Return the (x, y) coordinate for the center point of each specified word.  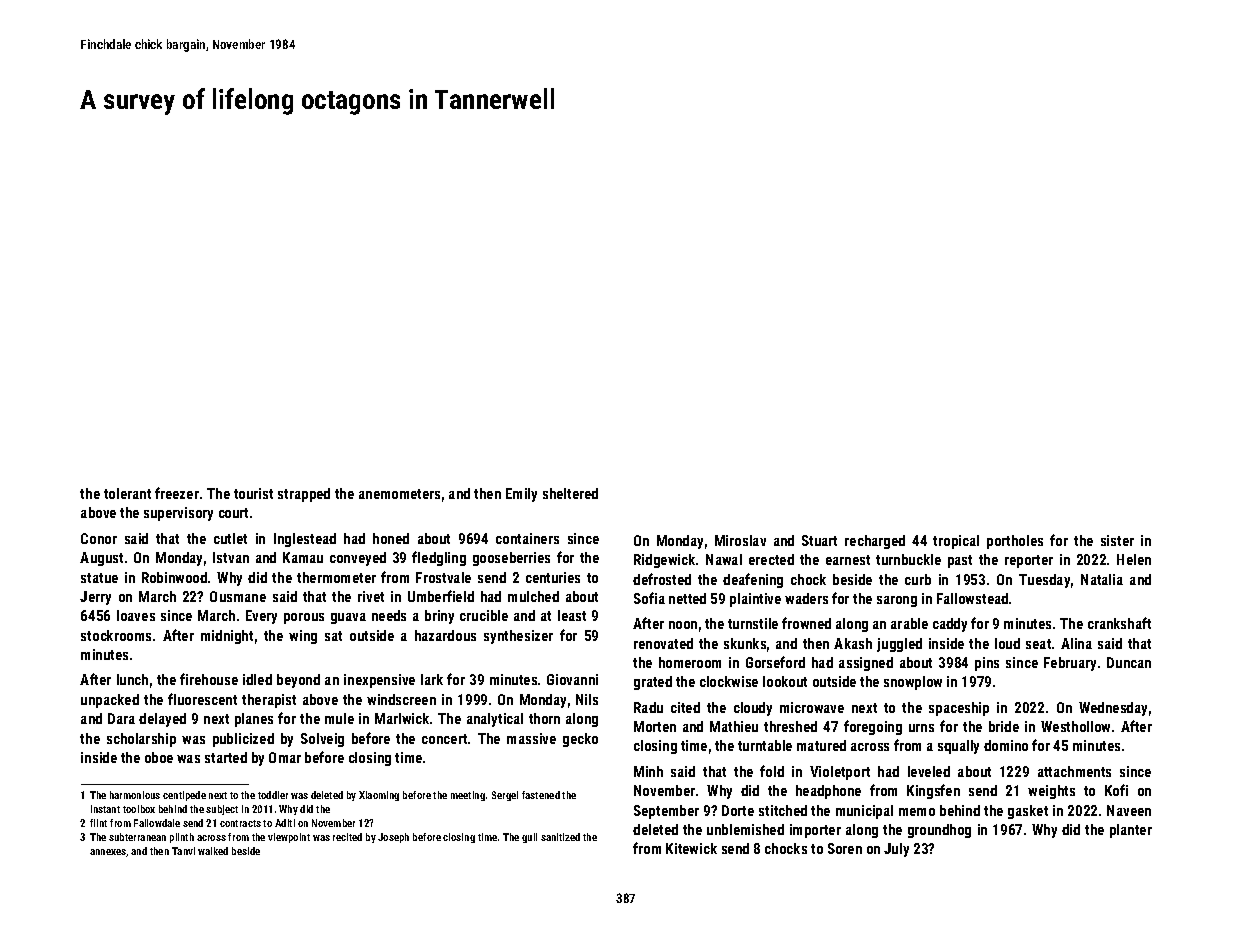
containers (527, 538)
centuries (553, 577)
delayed (162, 720)
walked (213, 851)
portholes (1015, 542)
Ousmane (238, 596)
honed (391, 538)
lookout (785, 681)
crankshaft (1119, 623)
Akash (853, 643)
